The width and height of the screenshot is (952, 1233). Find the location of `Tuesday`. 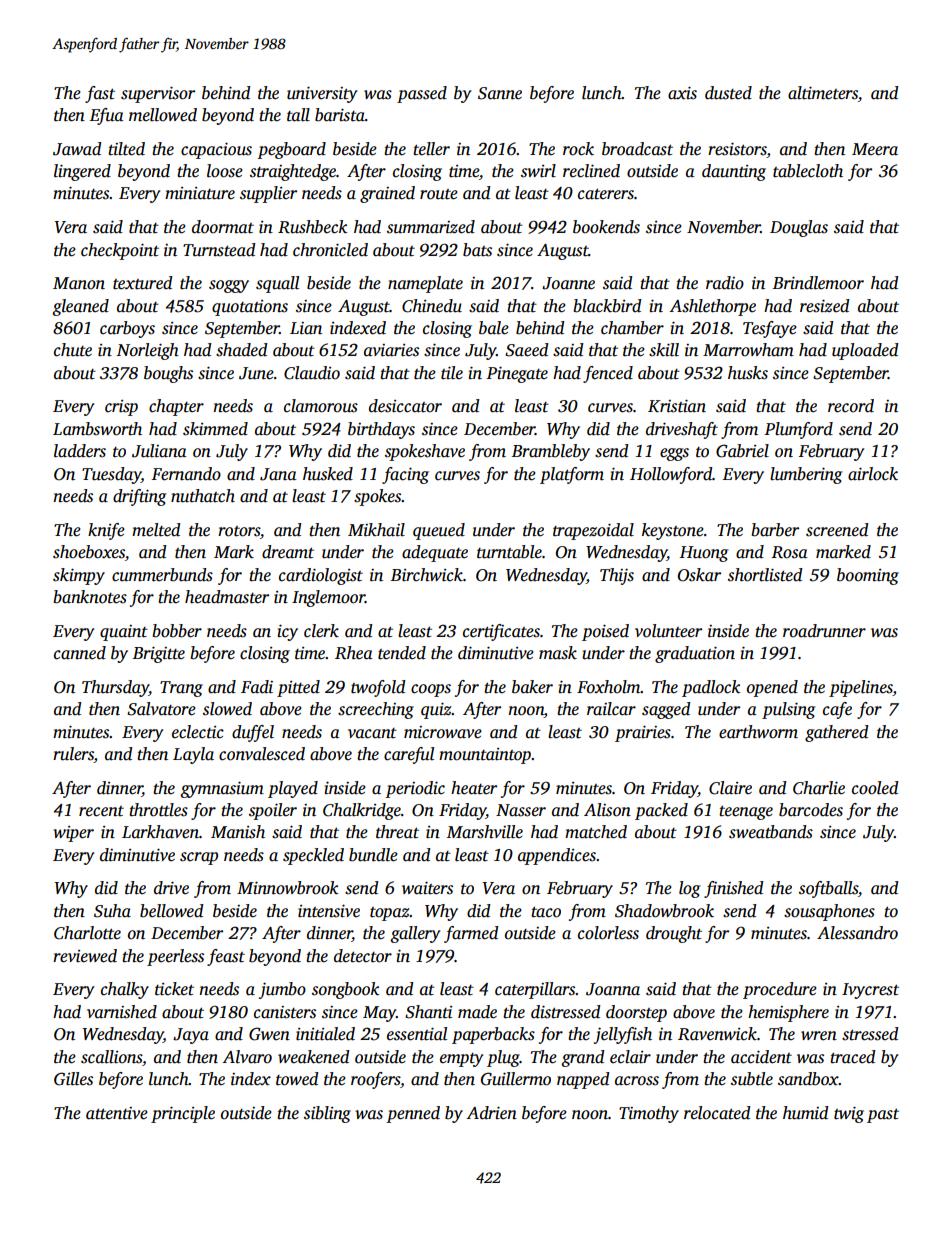

Tuesday is located at coordinates (111, 475).
